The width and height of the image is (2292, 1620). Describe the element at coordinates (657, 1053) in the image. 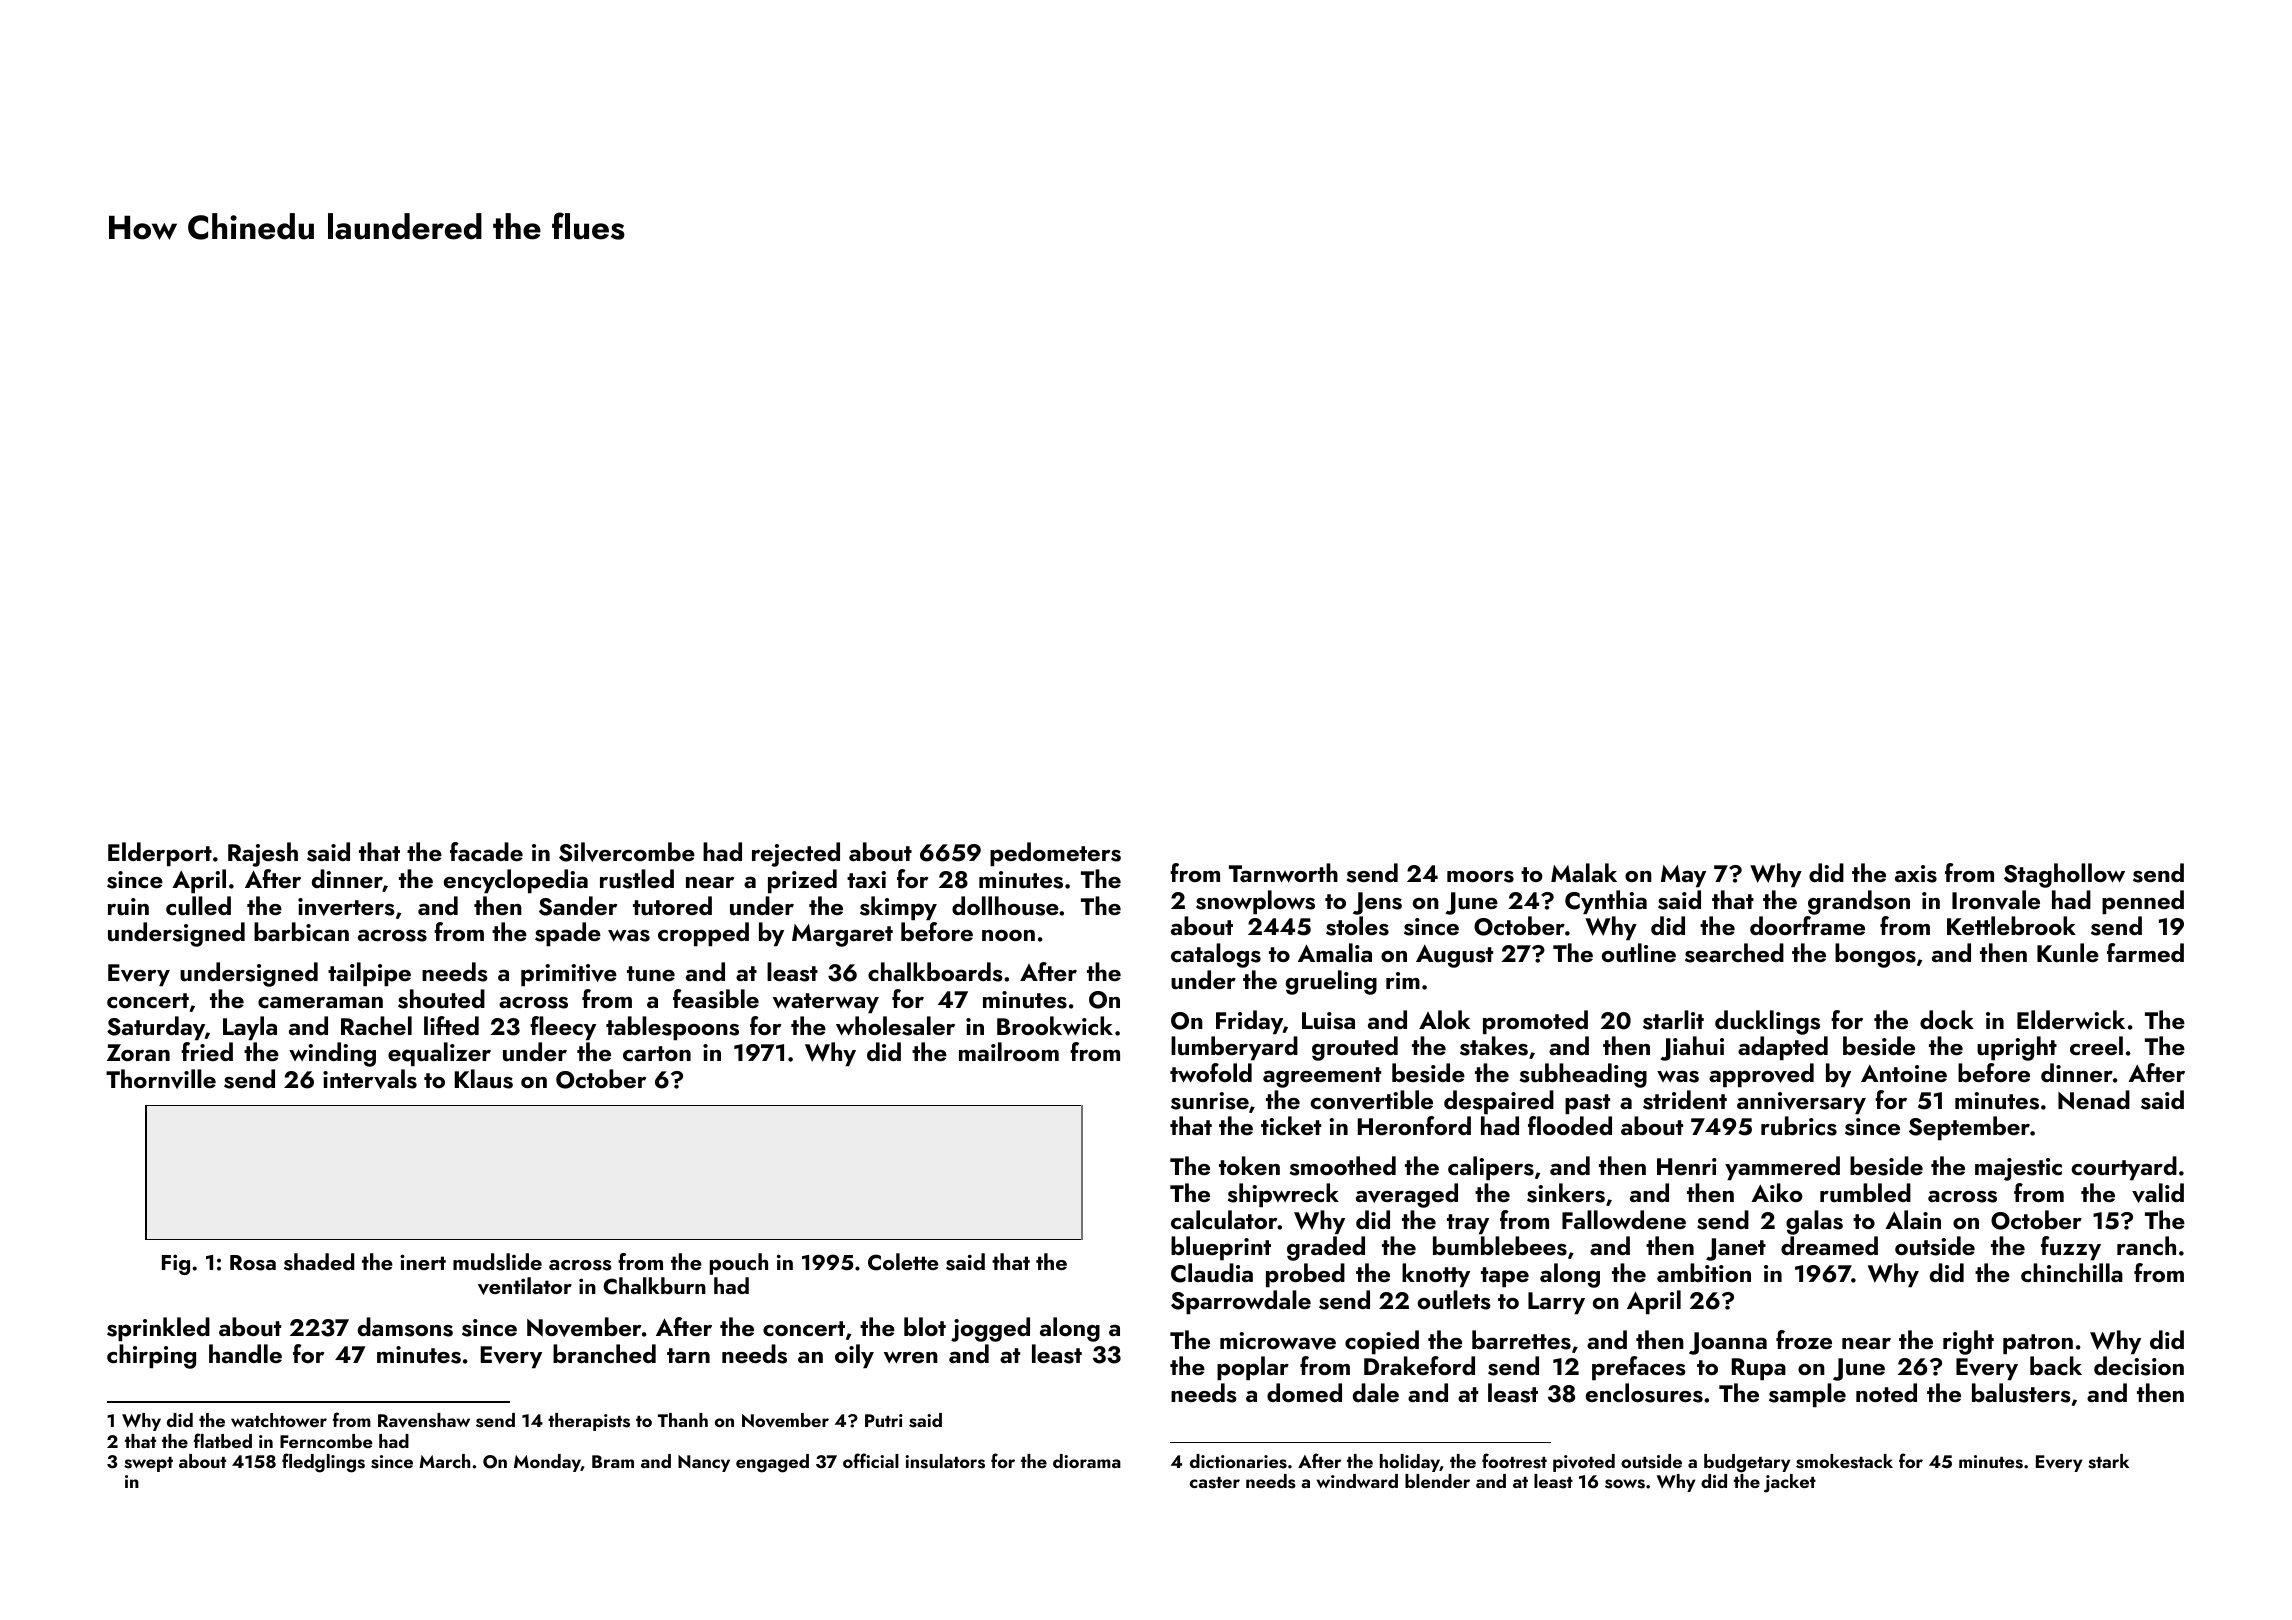

I see `carton` at that location.
